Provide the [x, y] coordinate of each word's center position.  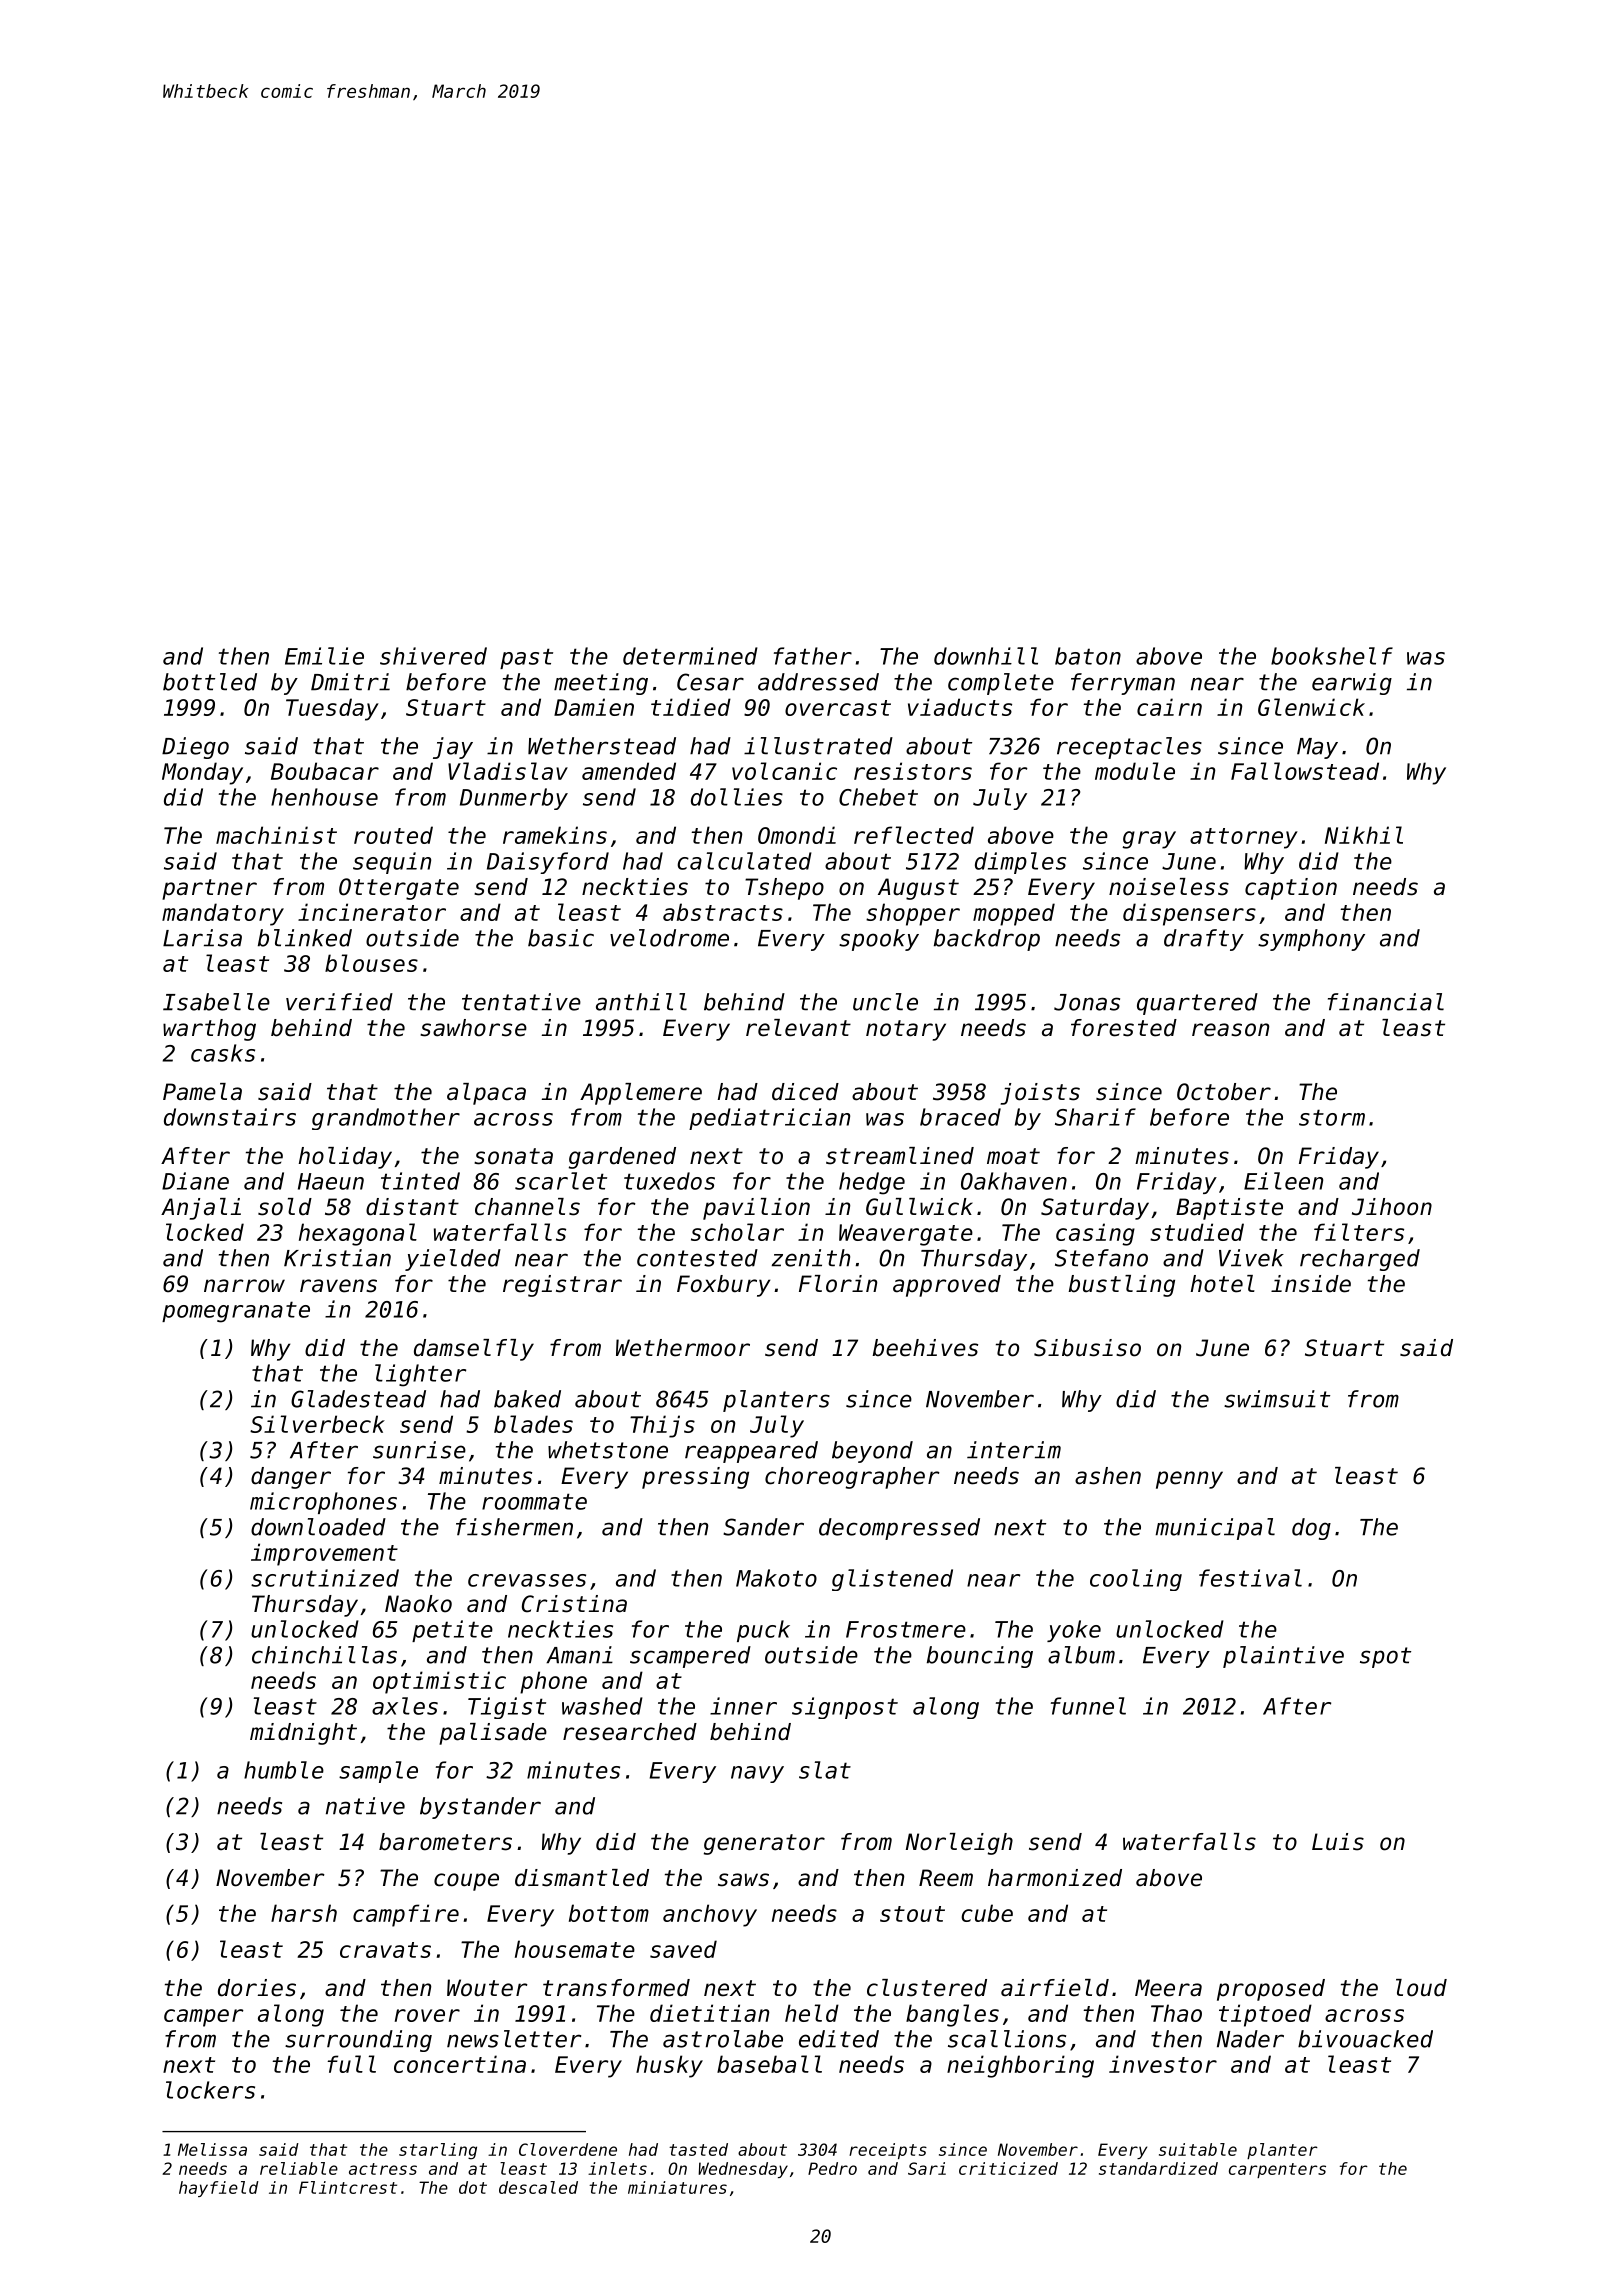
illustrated [818, 746]
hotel [1223, 1284]
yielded [453, 1260]
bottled [210, 682]
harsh [304, 1913]
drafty [1204, 940]
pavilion [756, 1209]
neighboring [1020, 2066]
